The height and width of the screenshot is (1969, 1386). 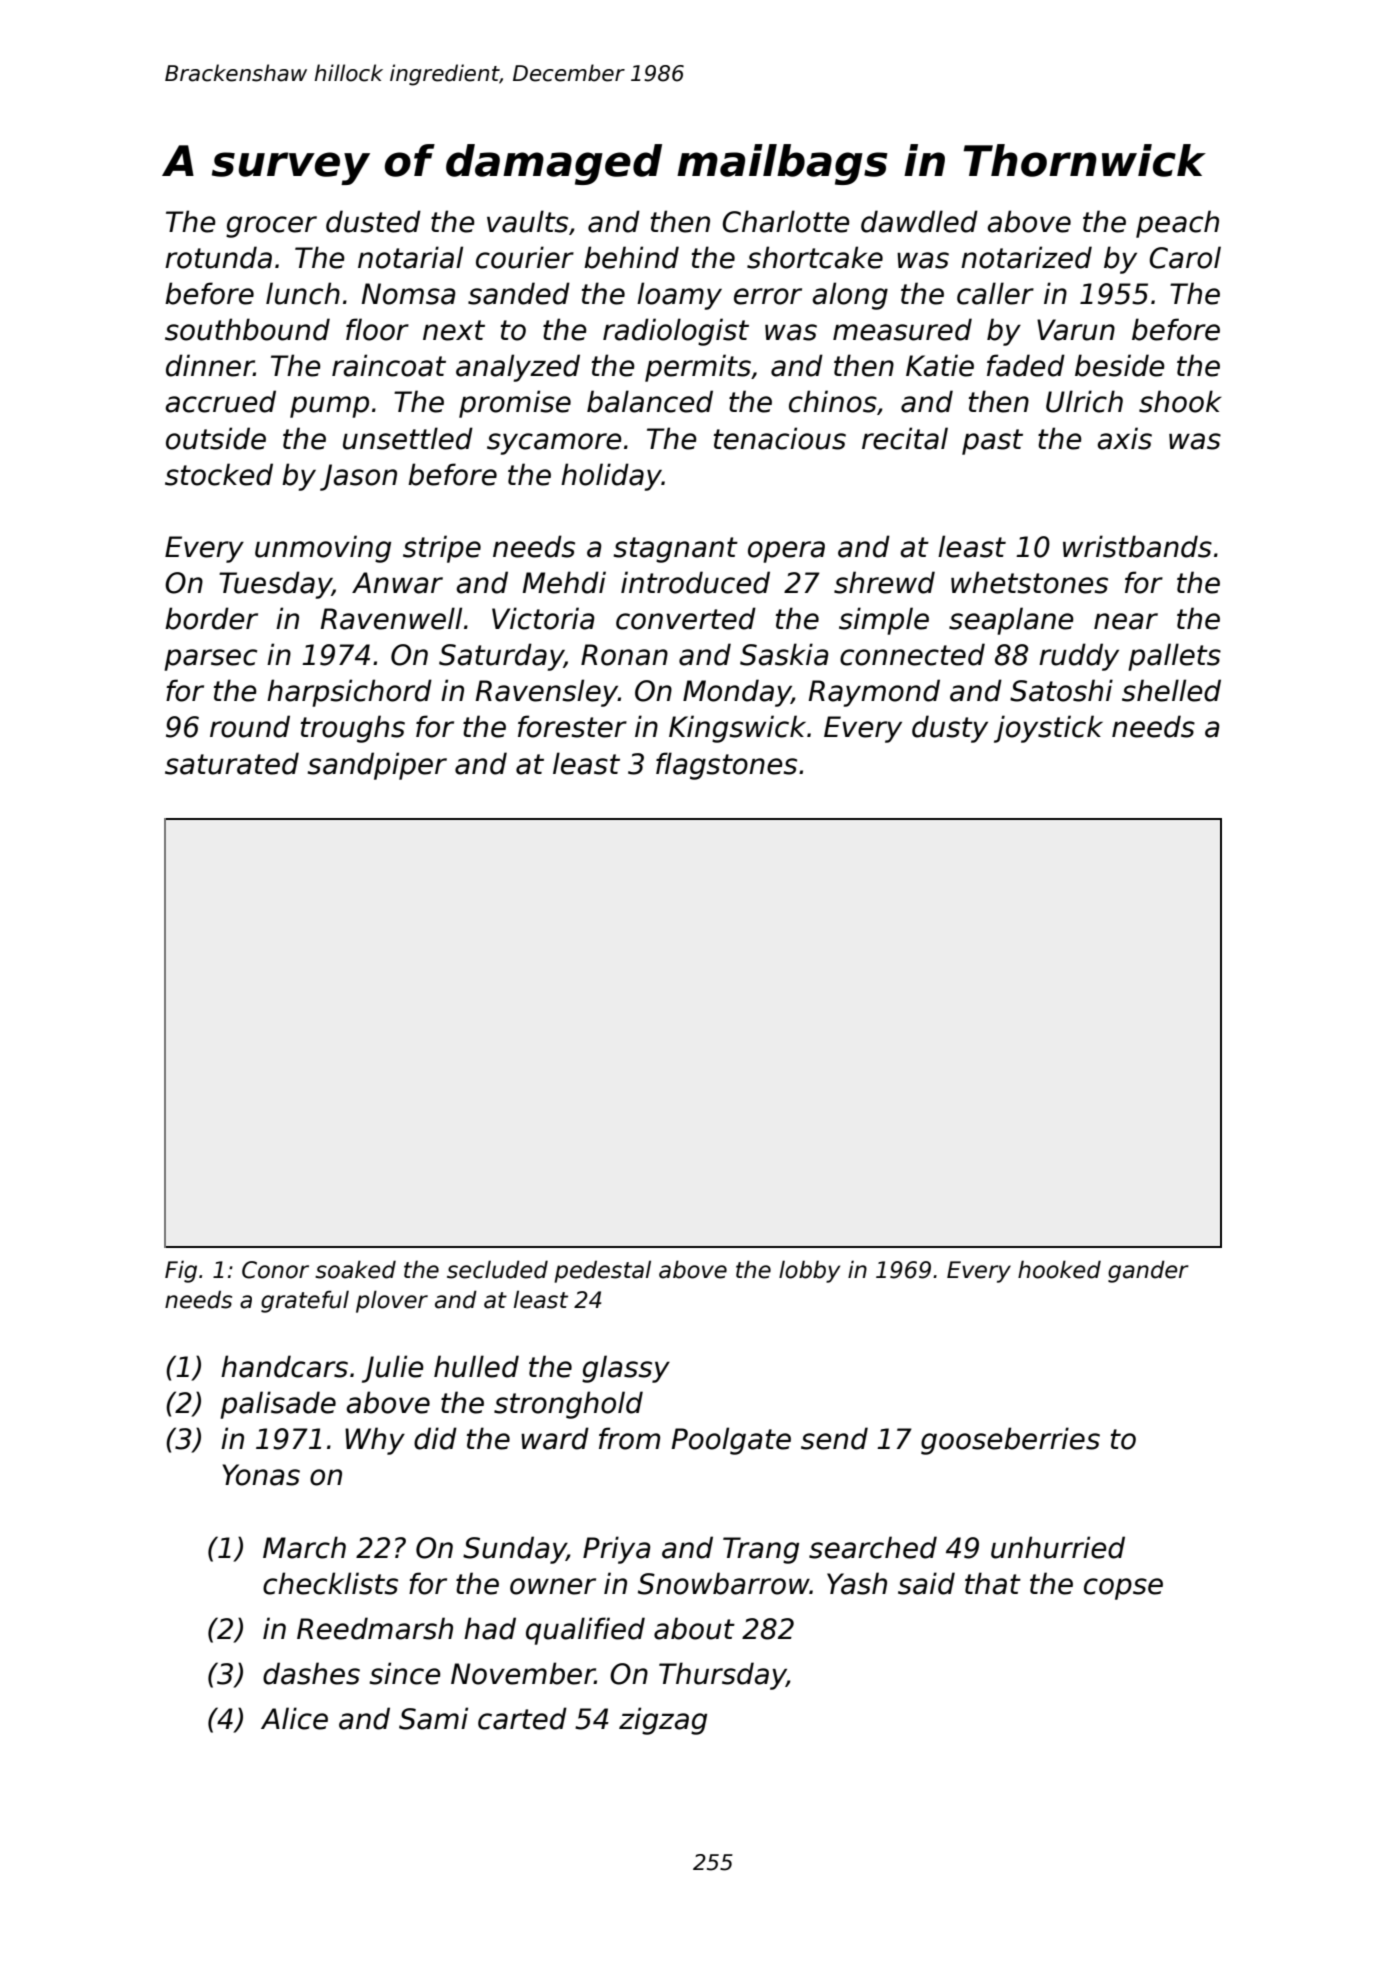 I want to click on handcars, so click(x=284, y=1366).
